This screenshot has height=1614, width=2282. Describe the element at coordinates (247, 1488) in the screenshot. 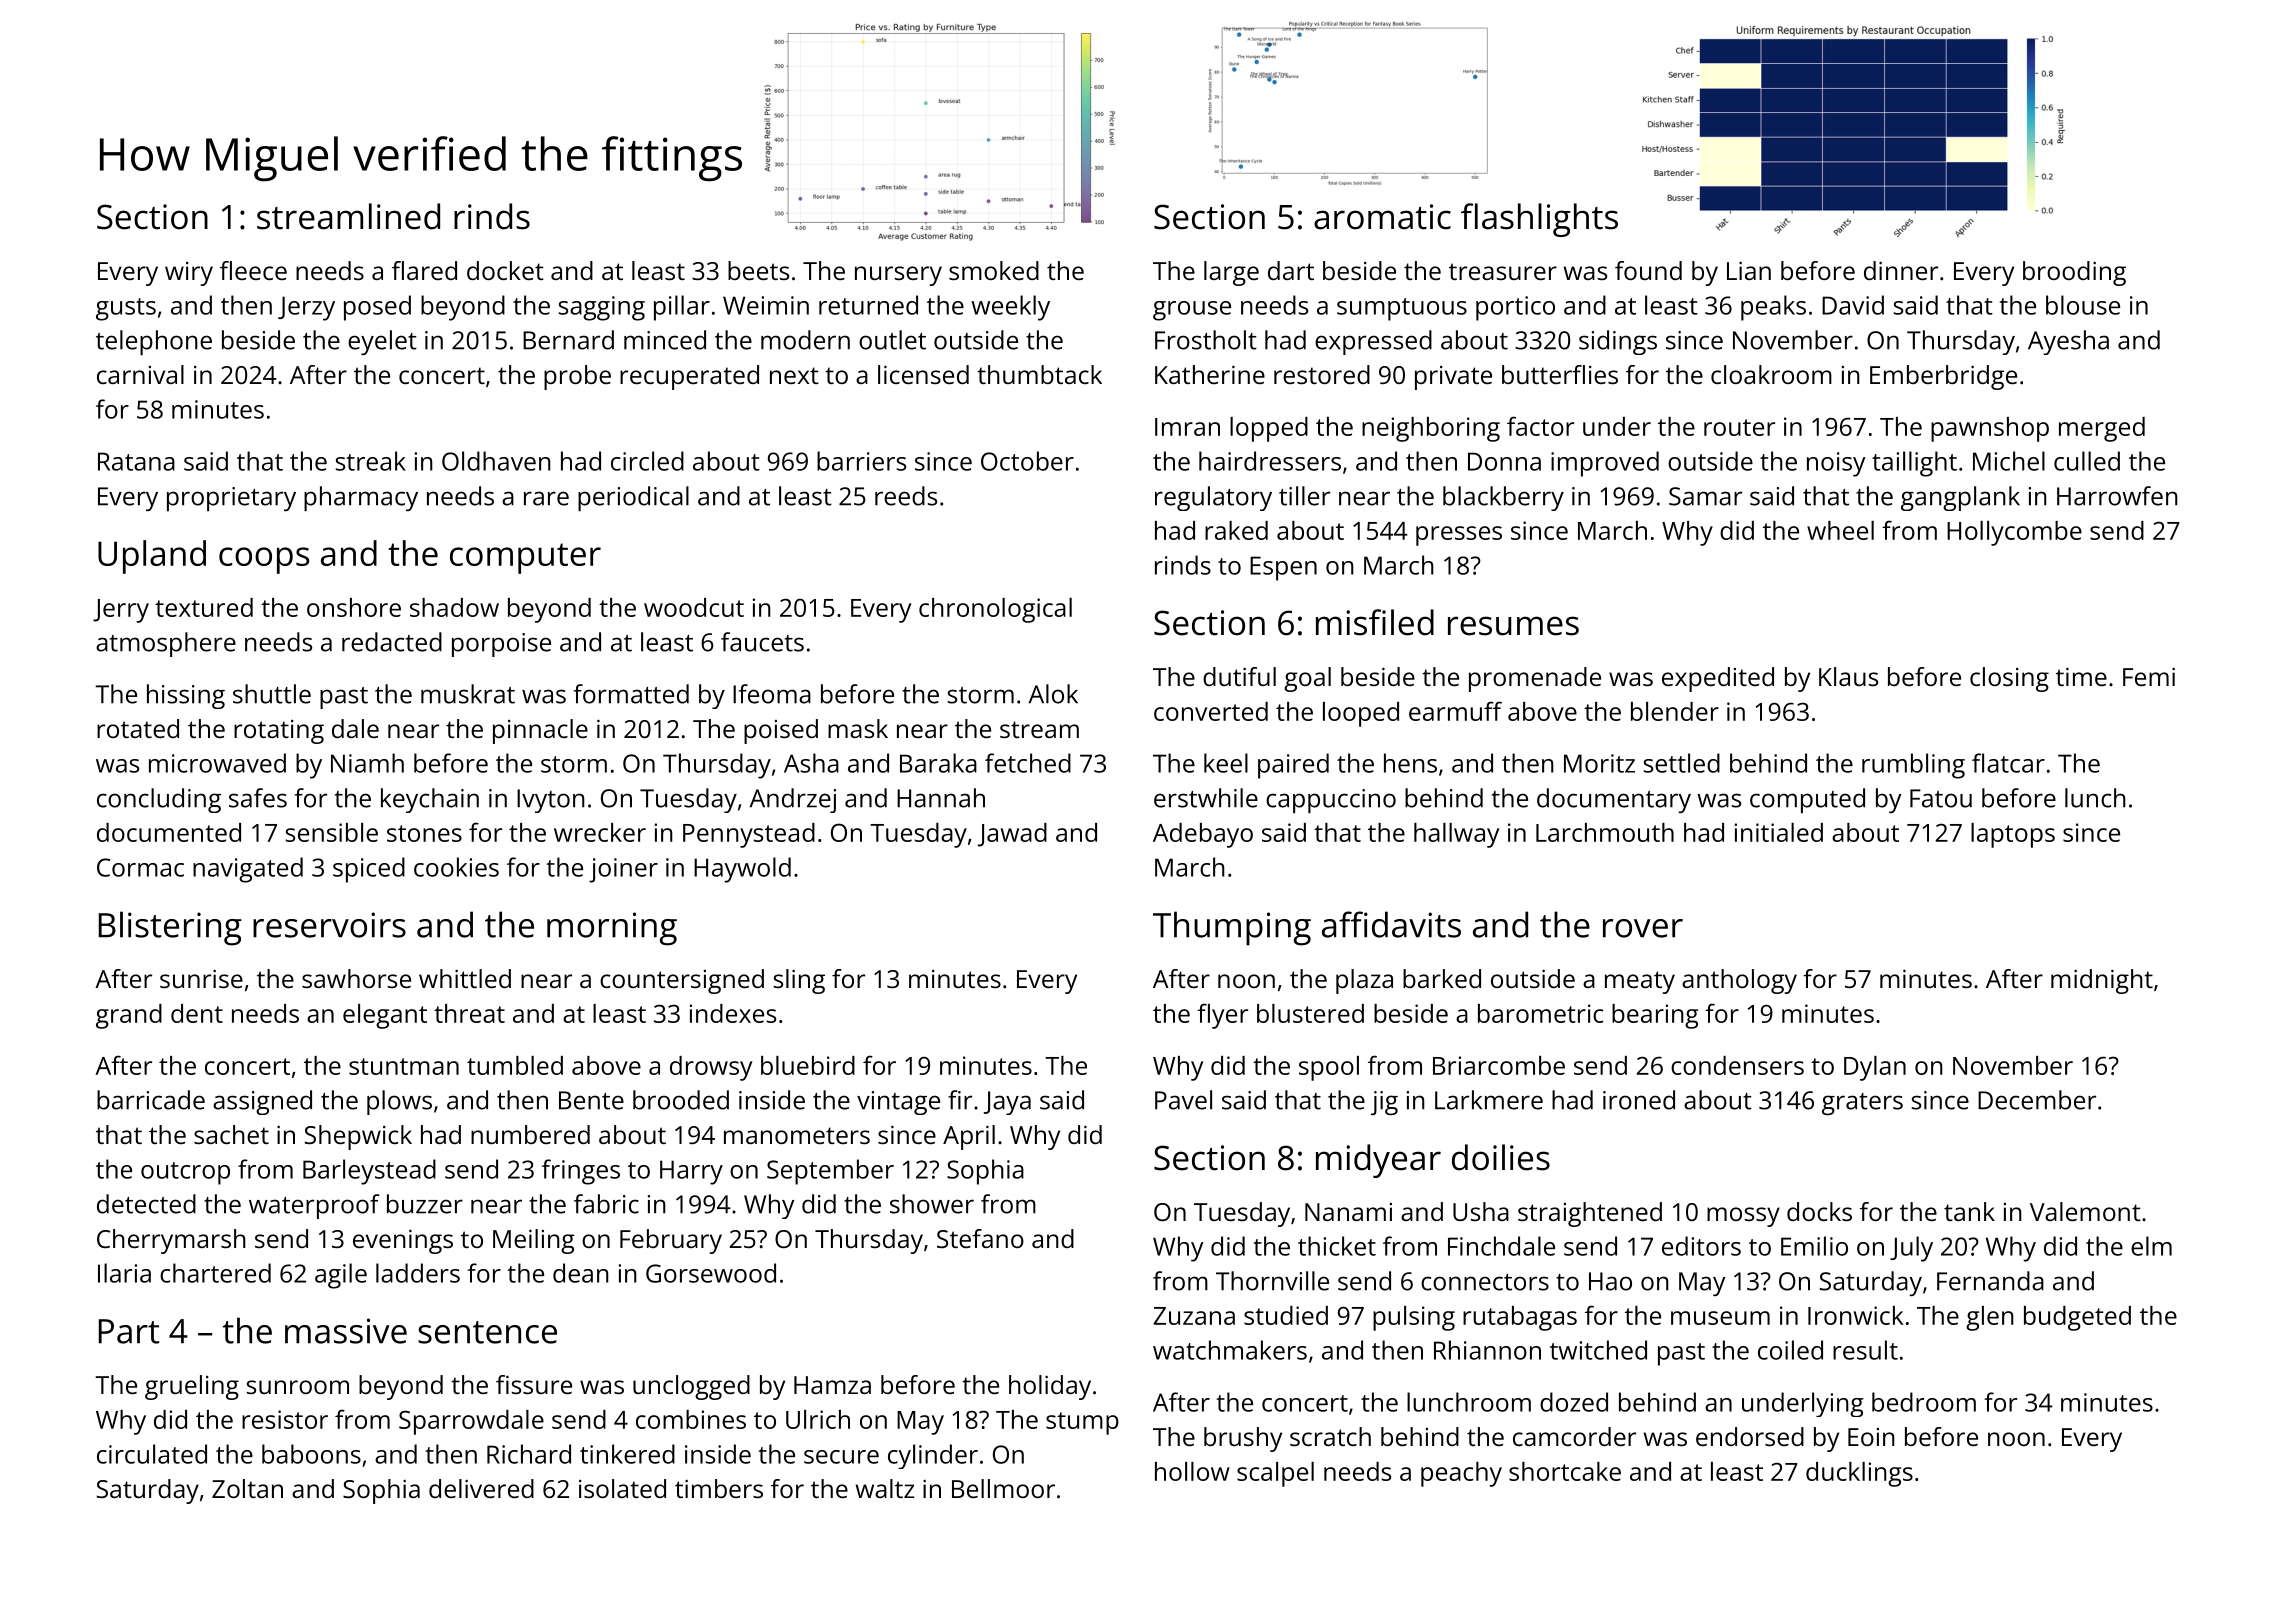

I see `Zoltan` at that location.
